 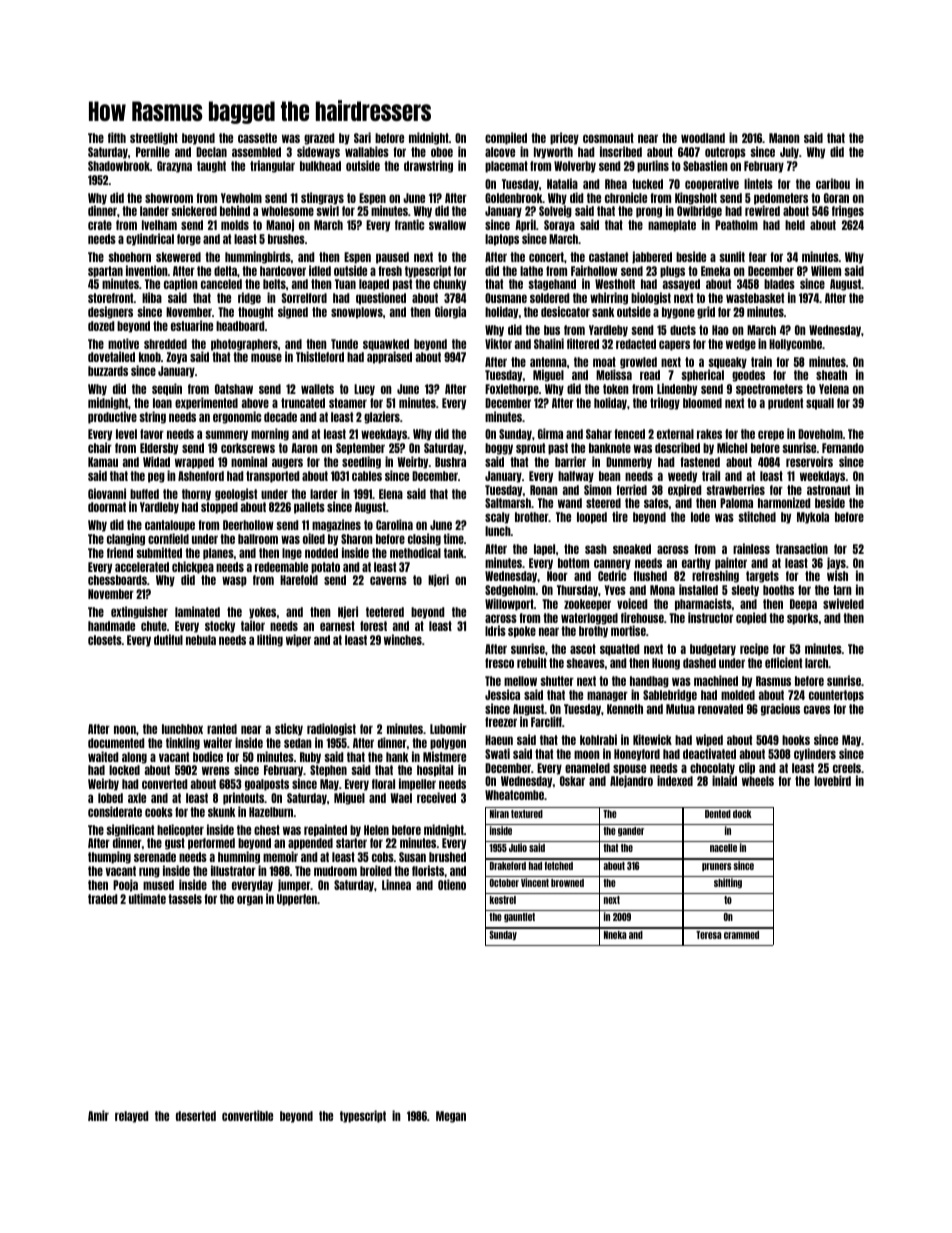 I want to click on Megan, so click(x=451, y=1117).
